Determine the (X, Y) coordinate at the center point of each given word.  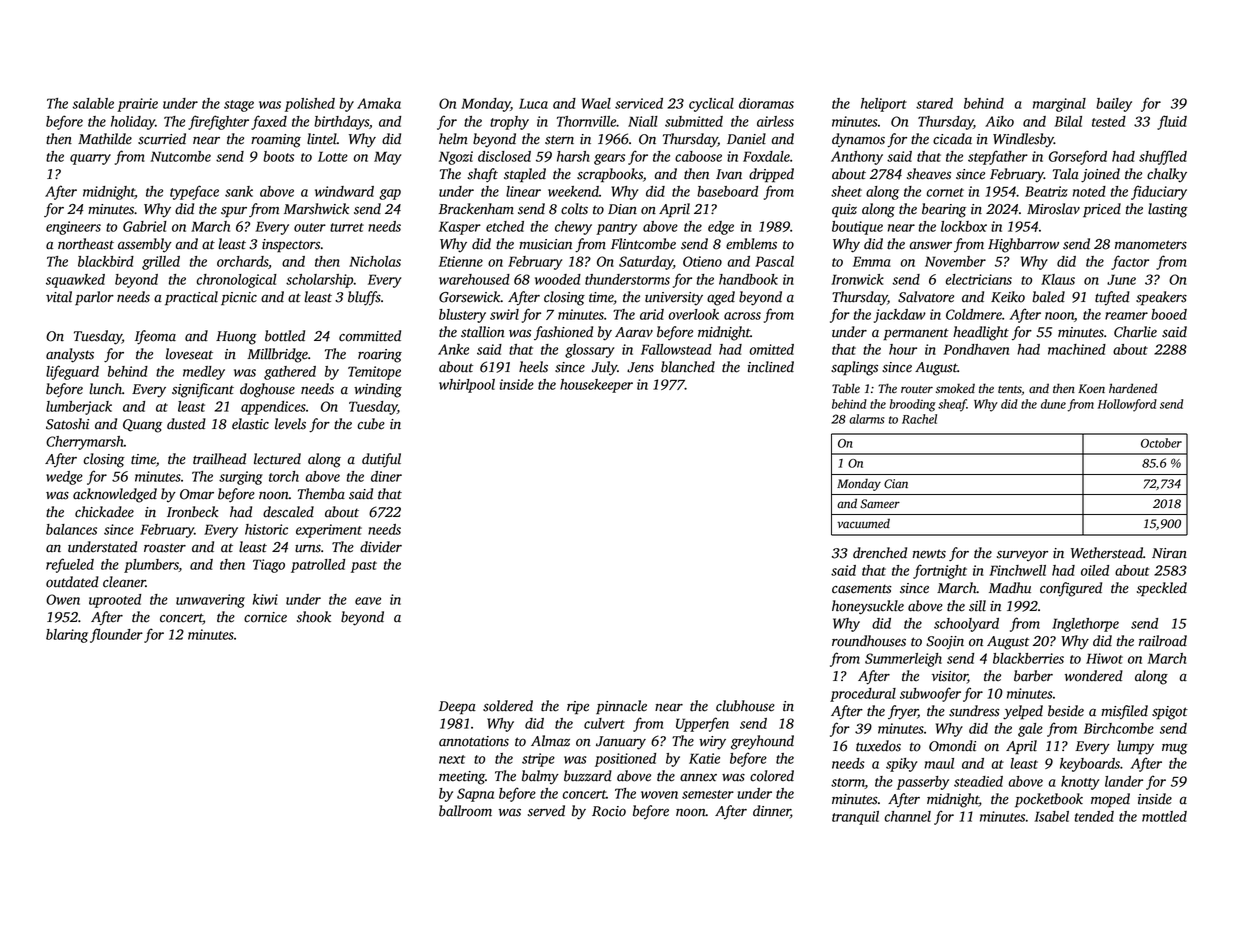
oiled (1095, 570)
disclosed (504, 156)
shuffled (1163, 157)
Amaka (379, 103)
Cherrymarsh (85, 443)
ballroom (465, 811)
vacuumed (863, 524)
